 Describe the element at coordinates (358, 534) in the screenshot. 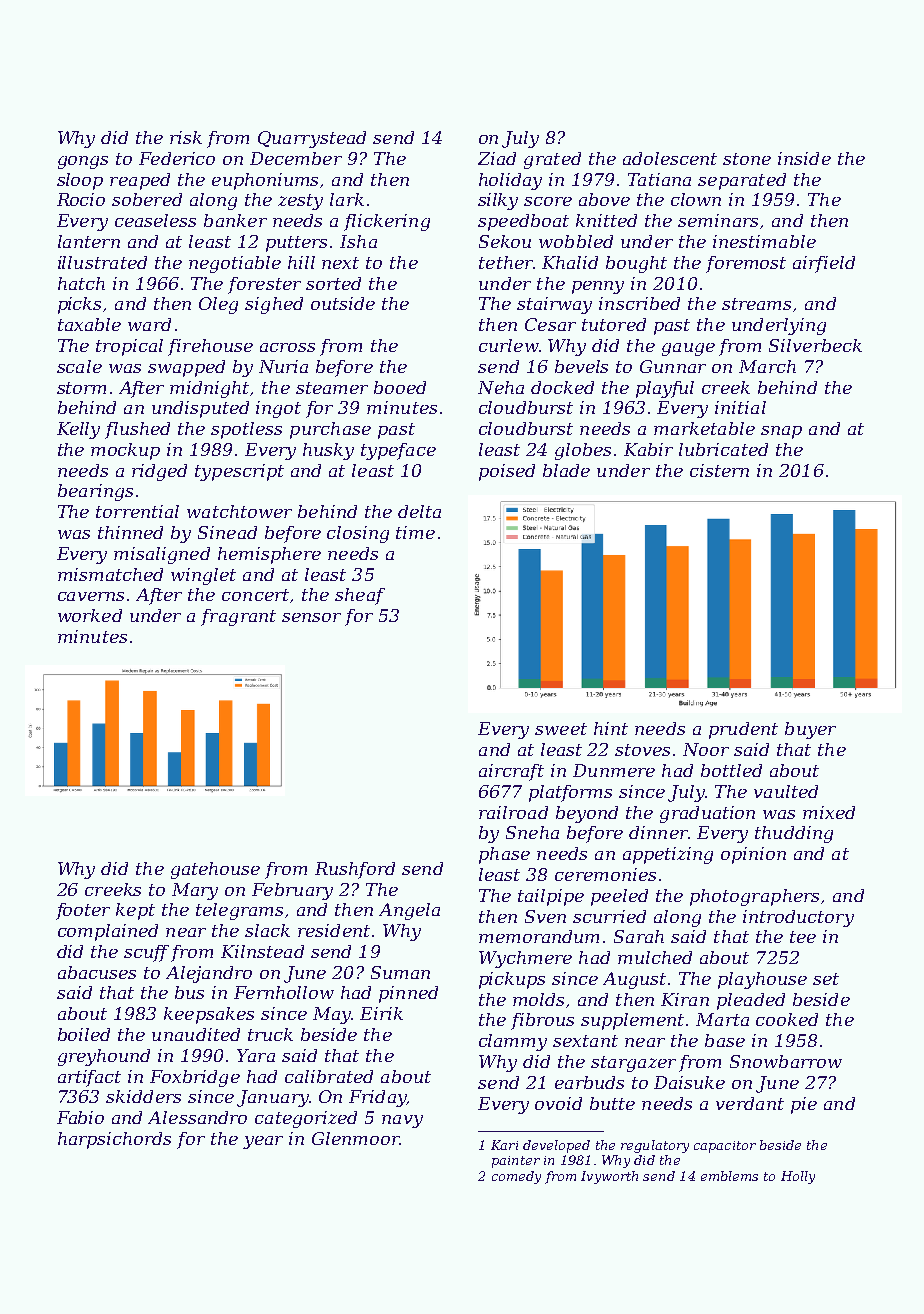

I see `closing` at that location.
